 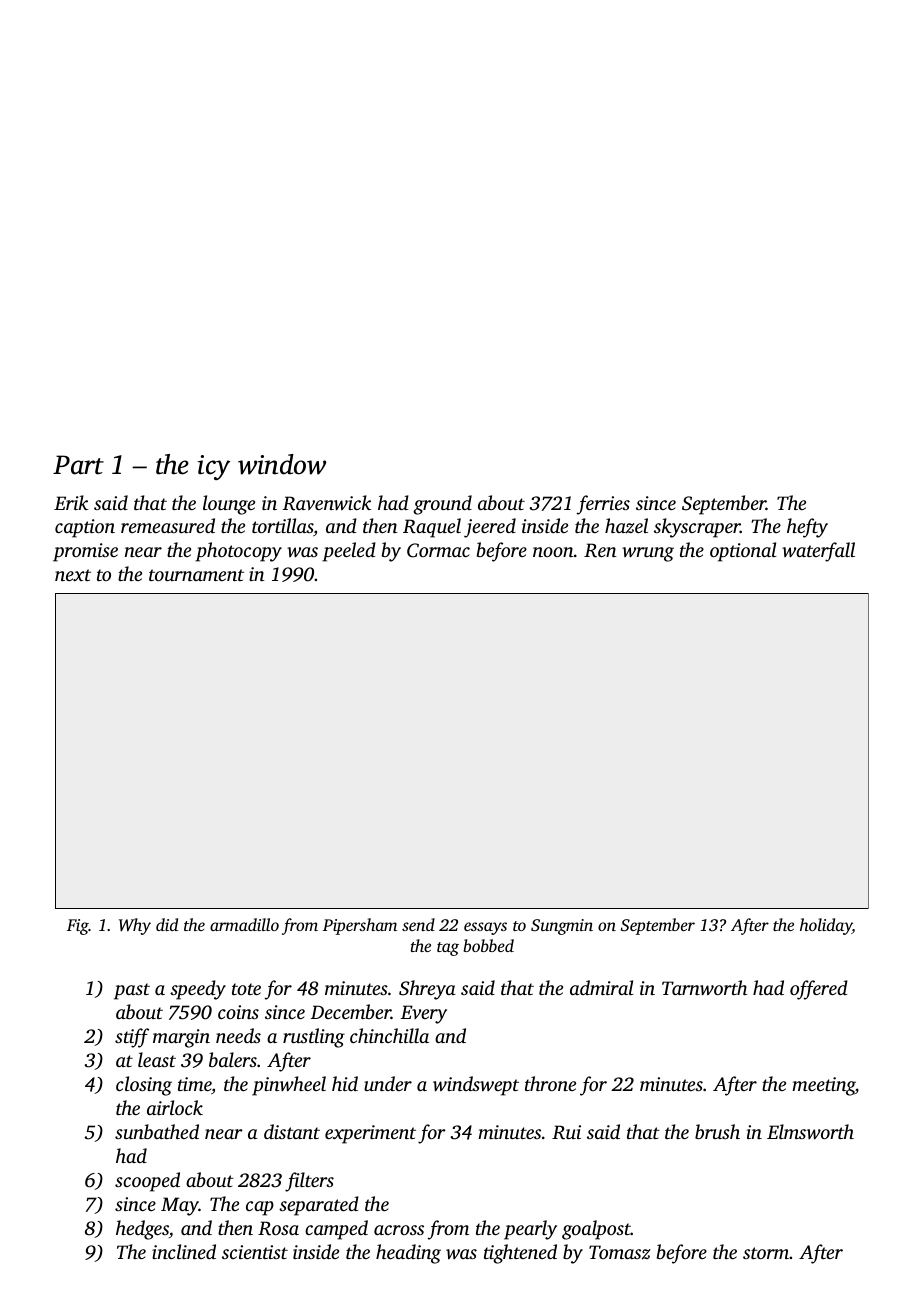 I want to click on Cormac, so click(x=438, y=550).
